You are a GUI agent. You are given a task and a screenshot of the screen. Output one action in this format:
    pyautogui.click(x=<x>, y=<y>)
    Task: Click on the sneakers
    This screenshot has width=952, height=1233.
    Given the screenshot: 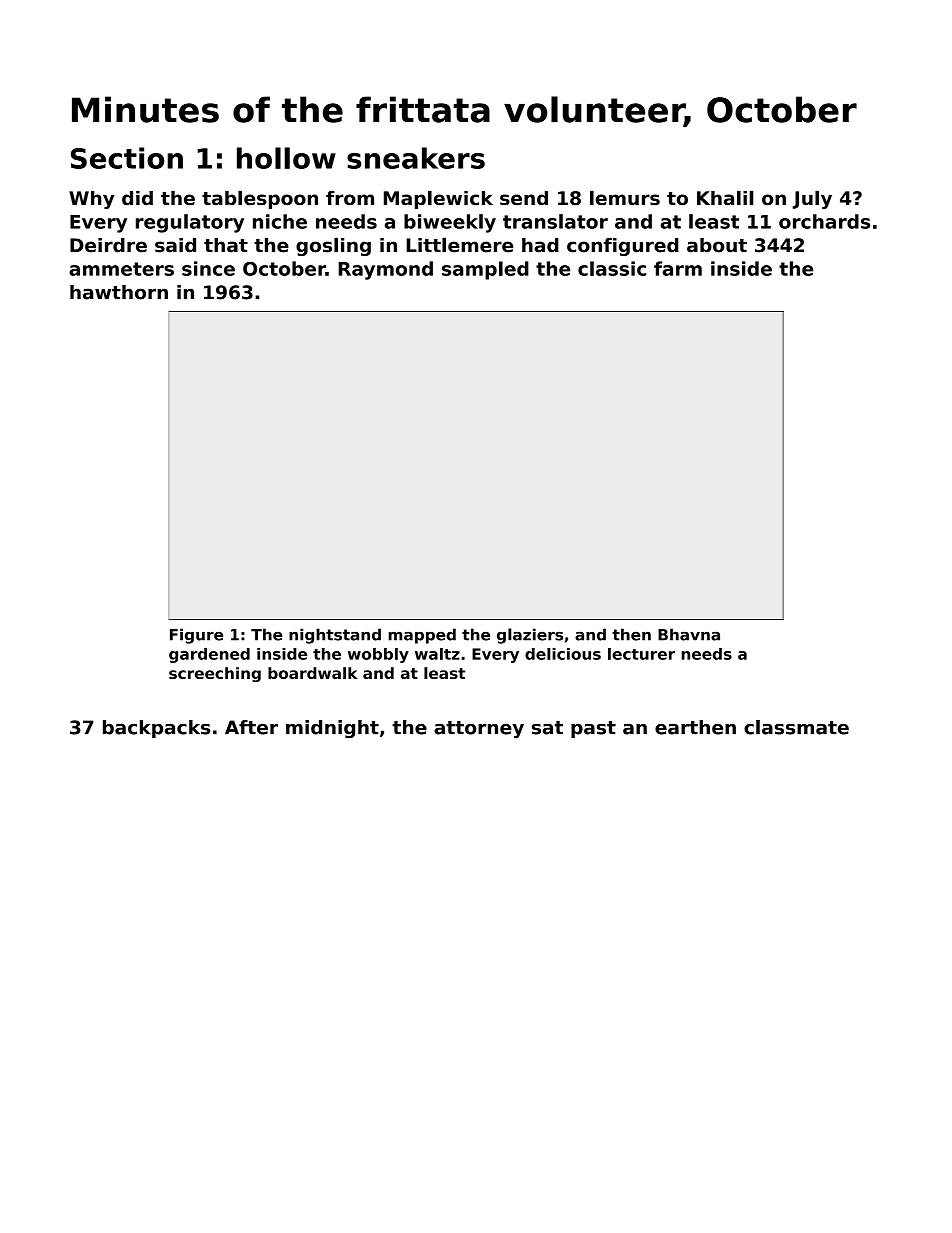 What is the action you would take?
    pyautogui.click(x=416, y=158)
